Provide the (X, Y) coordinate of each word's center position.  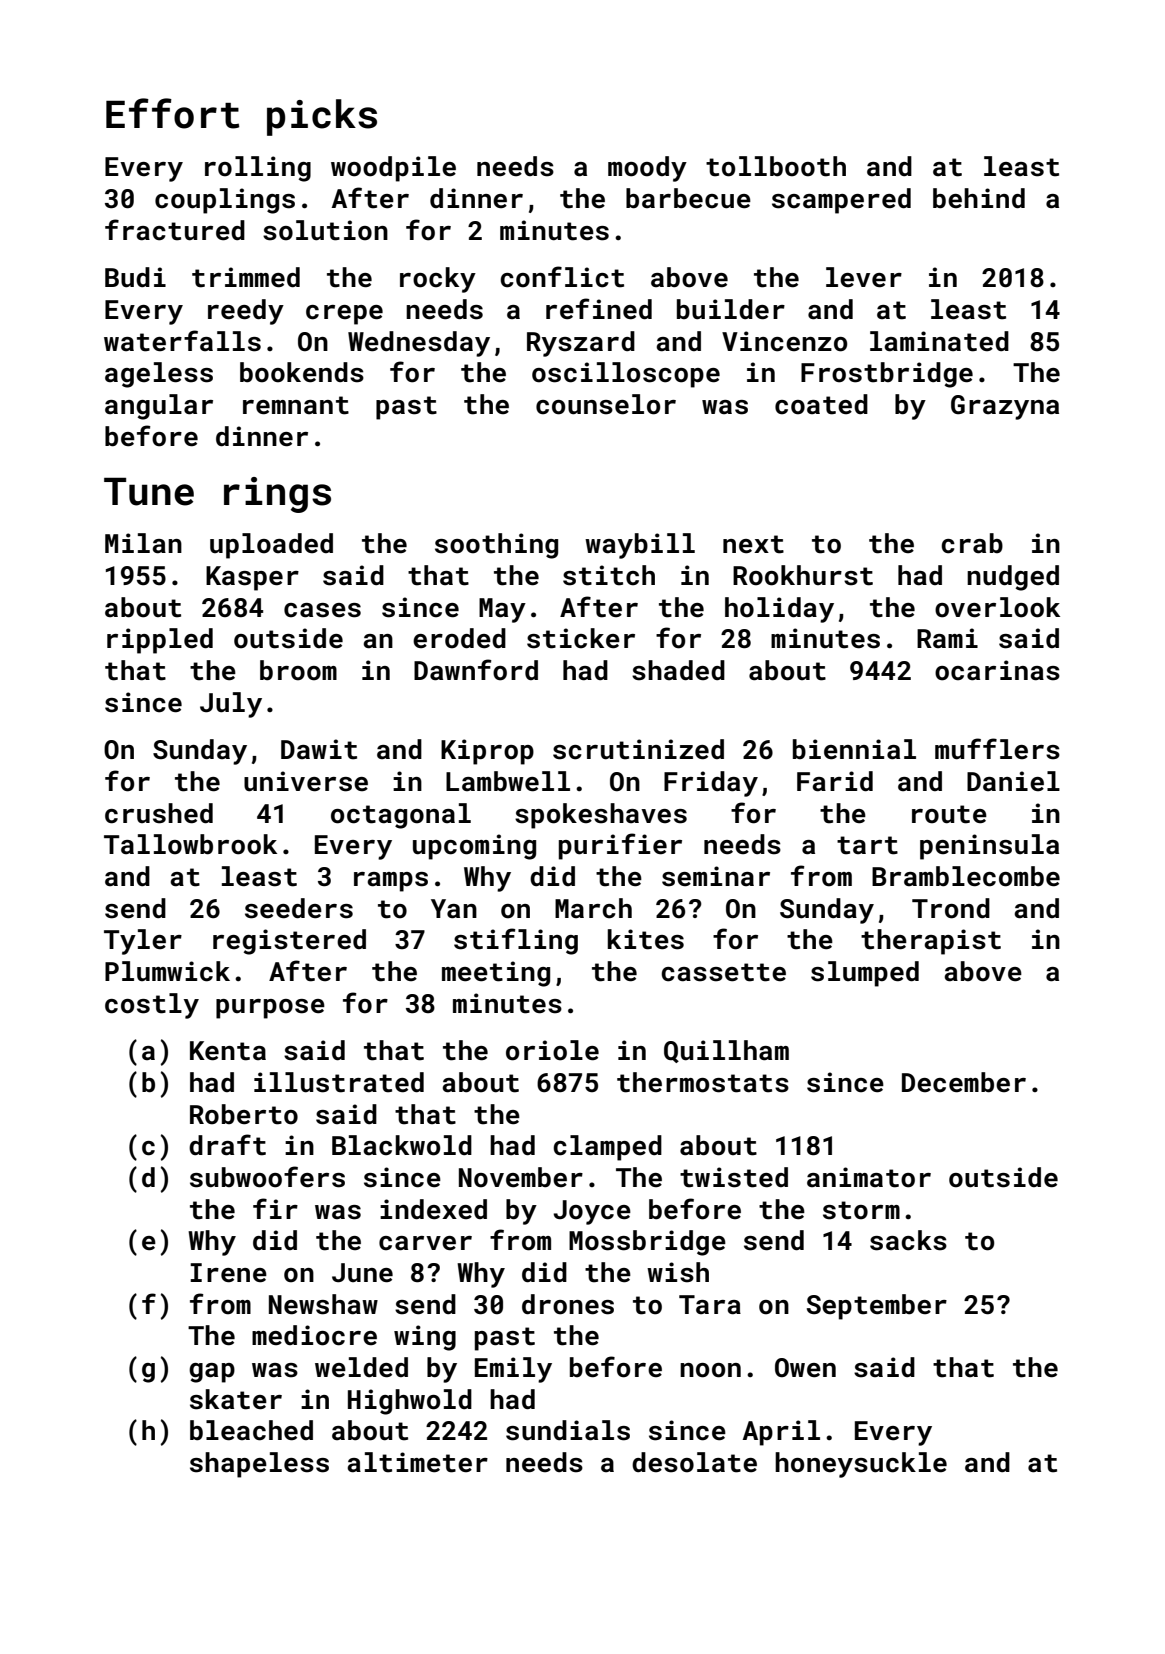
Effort (173, 113)
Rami (947, 638)
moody (647, 169)
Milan (143, 543)
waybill (640, 546)
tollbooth (776, 166)
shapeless (259, 1465)
